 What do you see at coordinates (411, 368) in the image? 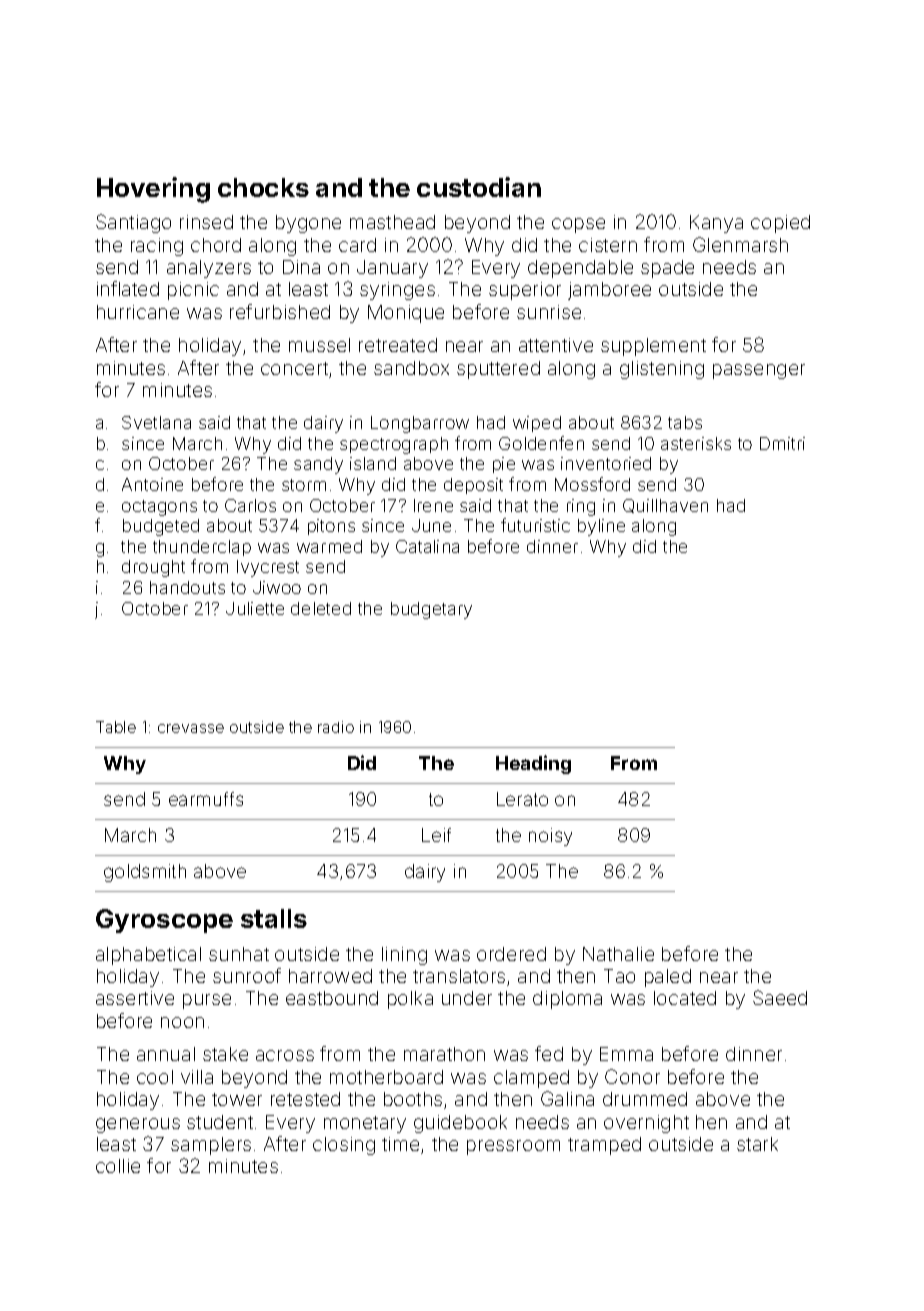
I see `sandbox` at bounding box center [411, 368].
